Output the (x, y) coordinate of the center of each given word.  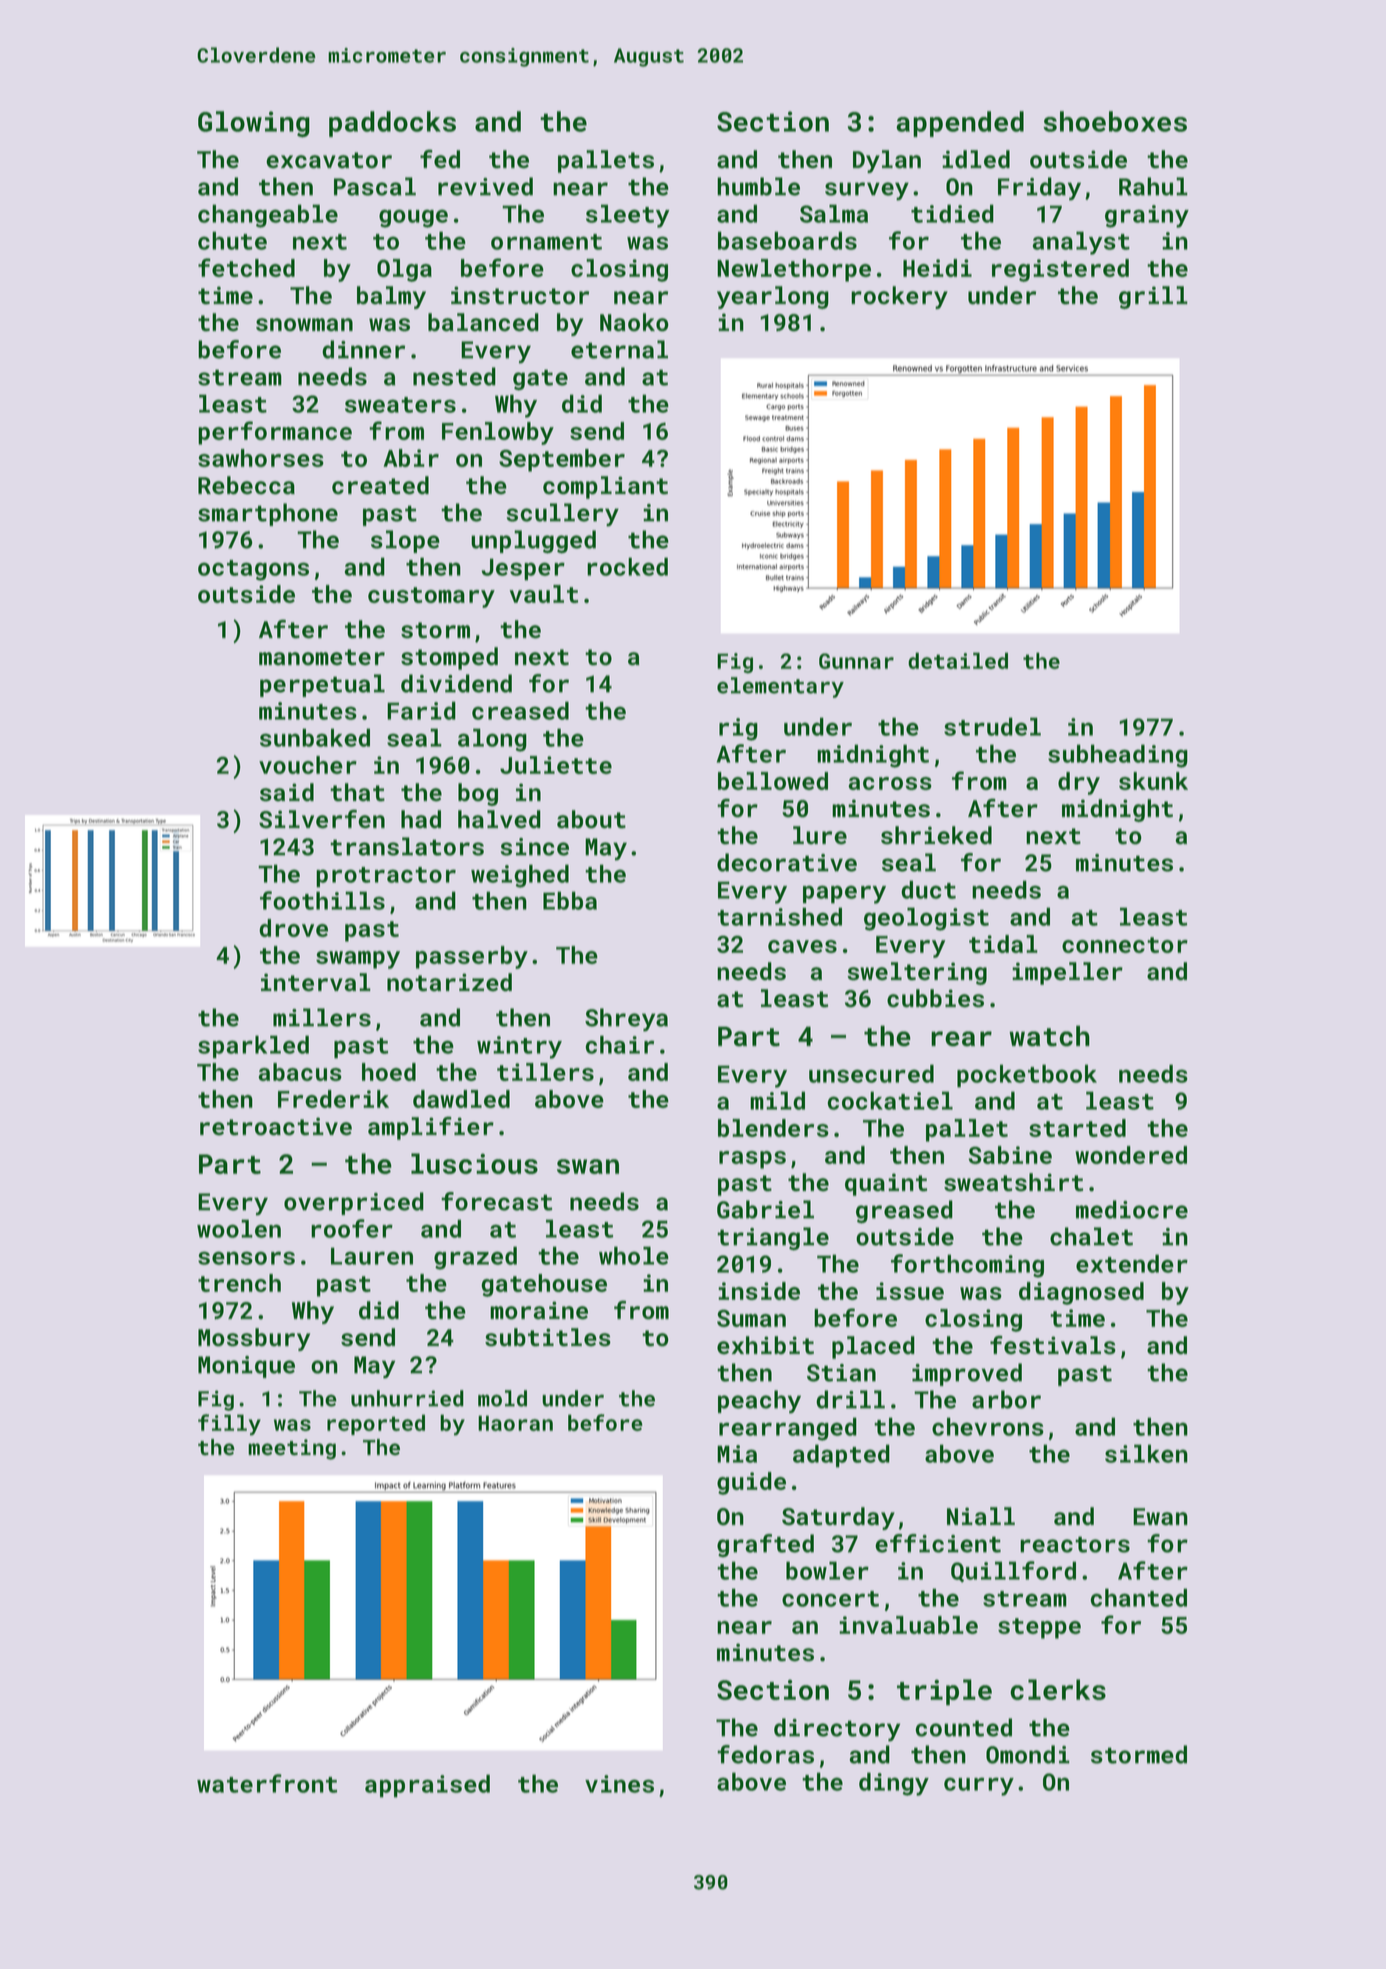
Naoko (634, 322)
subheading (1118, 756)
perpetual (322, 685)
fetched (246, 267)
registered (1060, 270)
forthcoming (967, 1266)
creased (520, 710)
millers (322, 1017)
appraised (427, 1786)
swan (588, 1166)
